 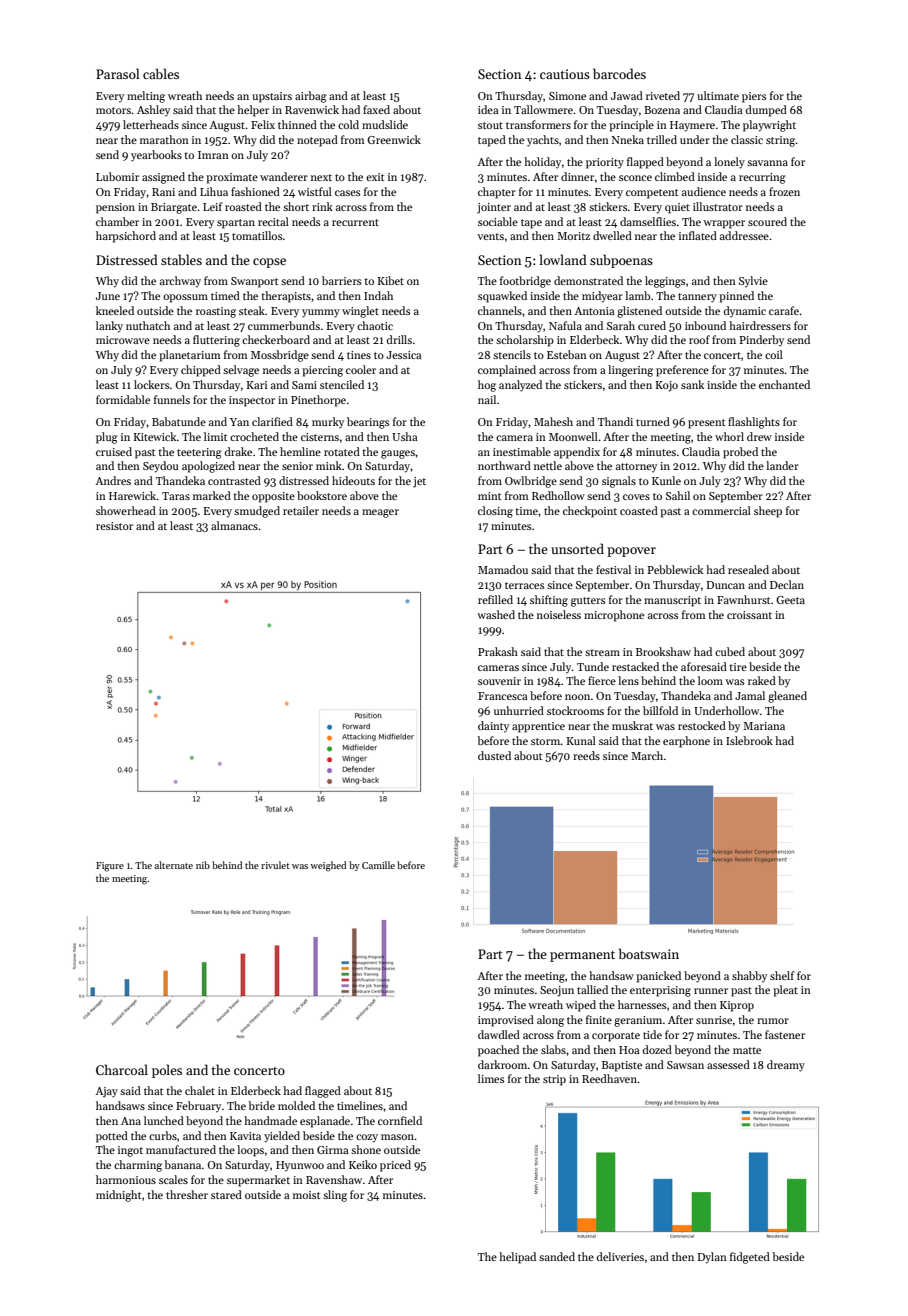 What do you see at coordinates (261, 1105) in the screenshot?
I see `bride` at bounding box center [261, 1105].
